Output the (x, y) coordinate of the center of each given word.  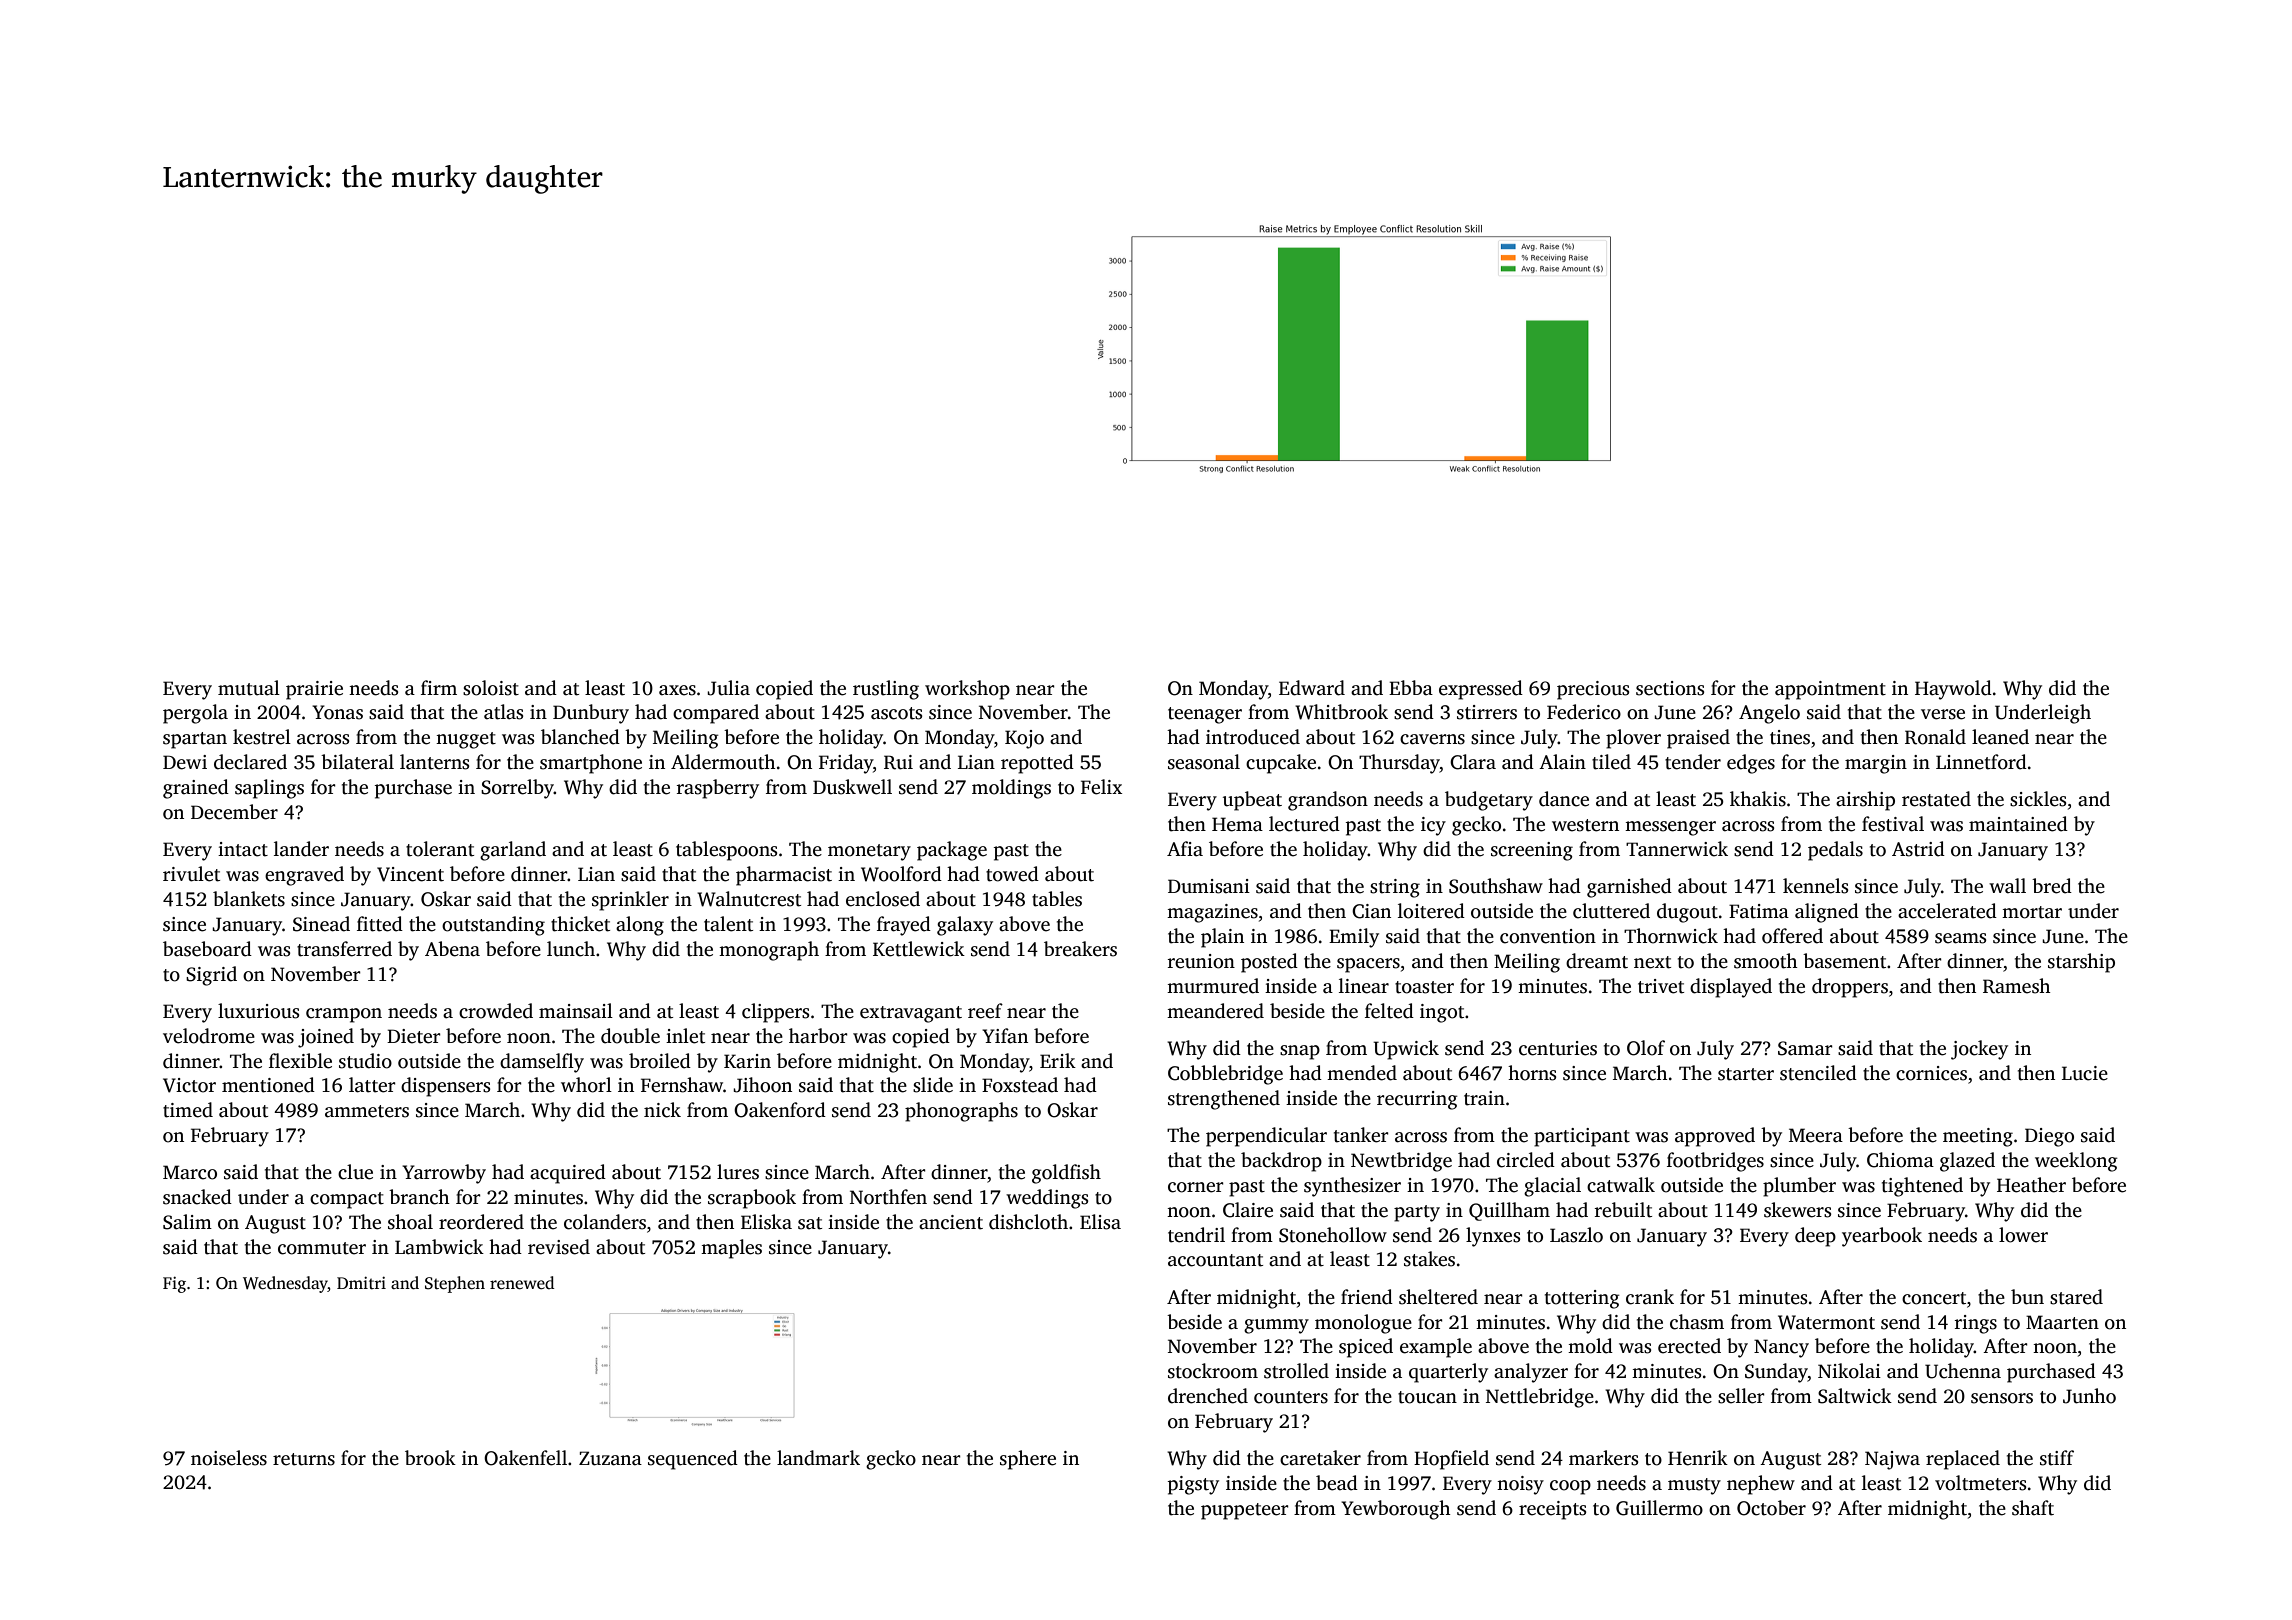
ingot (1442, 1013)
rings (1976, 1324)
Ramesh (2017, 986)
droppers (1850, 988)
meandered (1215, 1011)
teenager (1205, 715)
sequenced (693, 1460)
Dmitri (361, 1282)
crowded (496, 1011)
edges (1751, 764)
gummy (1276, 1326)
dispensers (445, 1087)
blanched (580, 737)
